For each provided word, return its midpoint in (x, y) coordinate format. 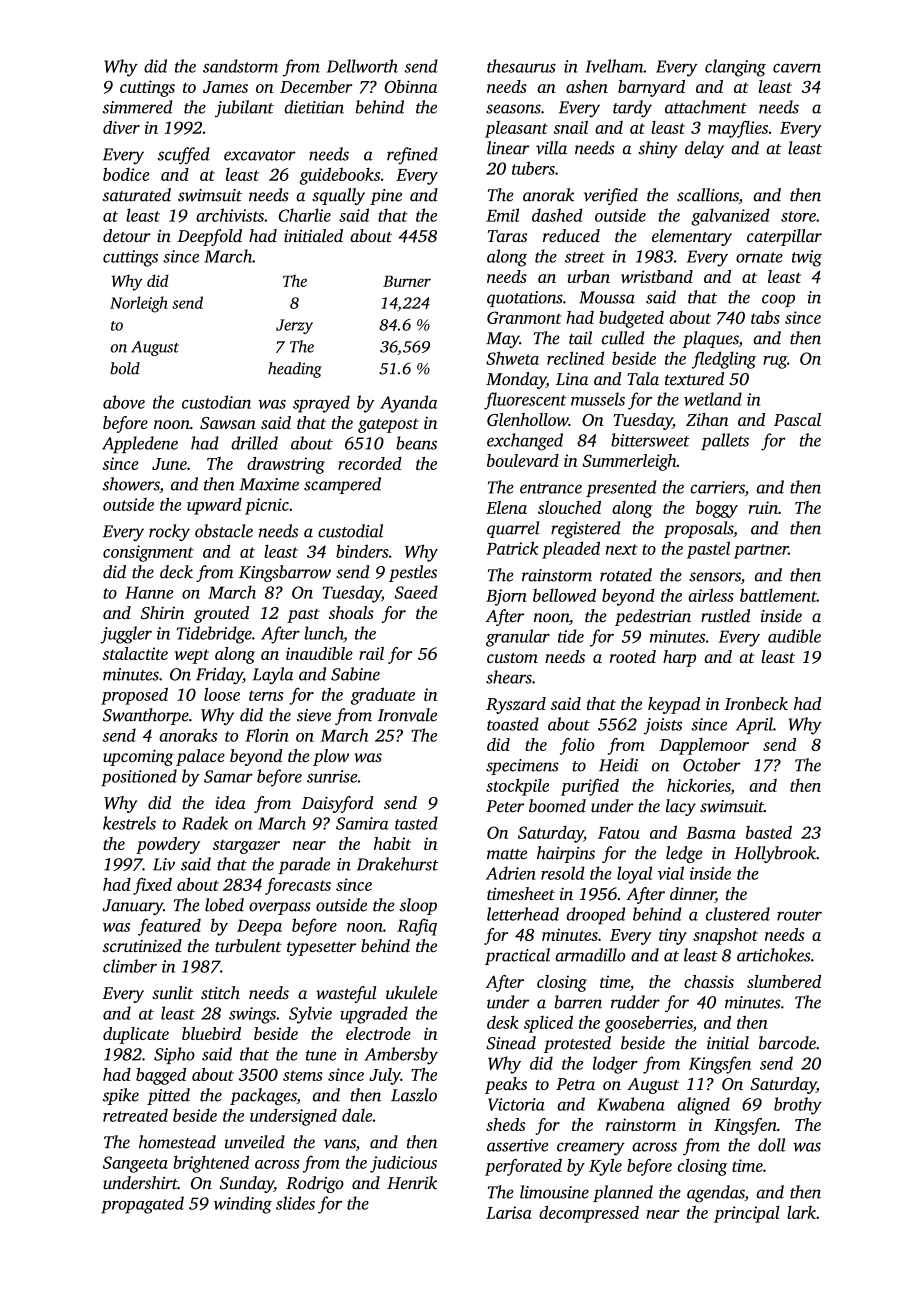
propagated (142, 1205)
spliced (548, 1024)
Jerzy (294, 326)
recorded (370, 463)
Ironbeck (756, 703)
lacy (681, 807)
